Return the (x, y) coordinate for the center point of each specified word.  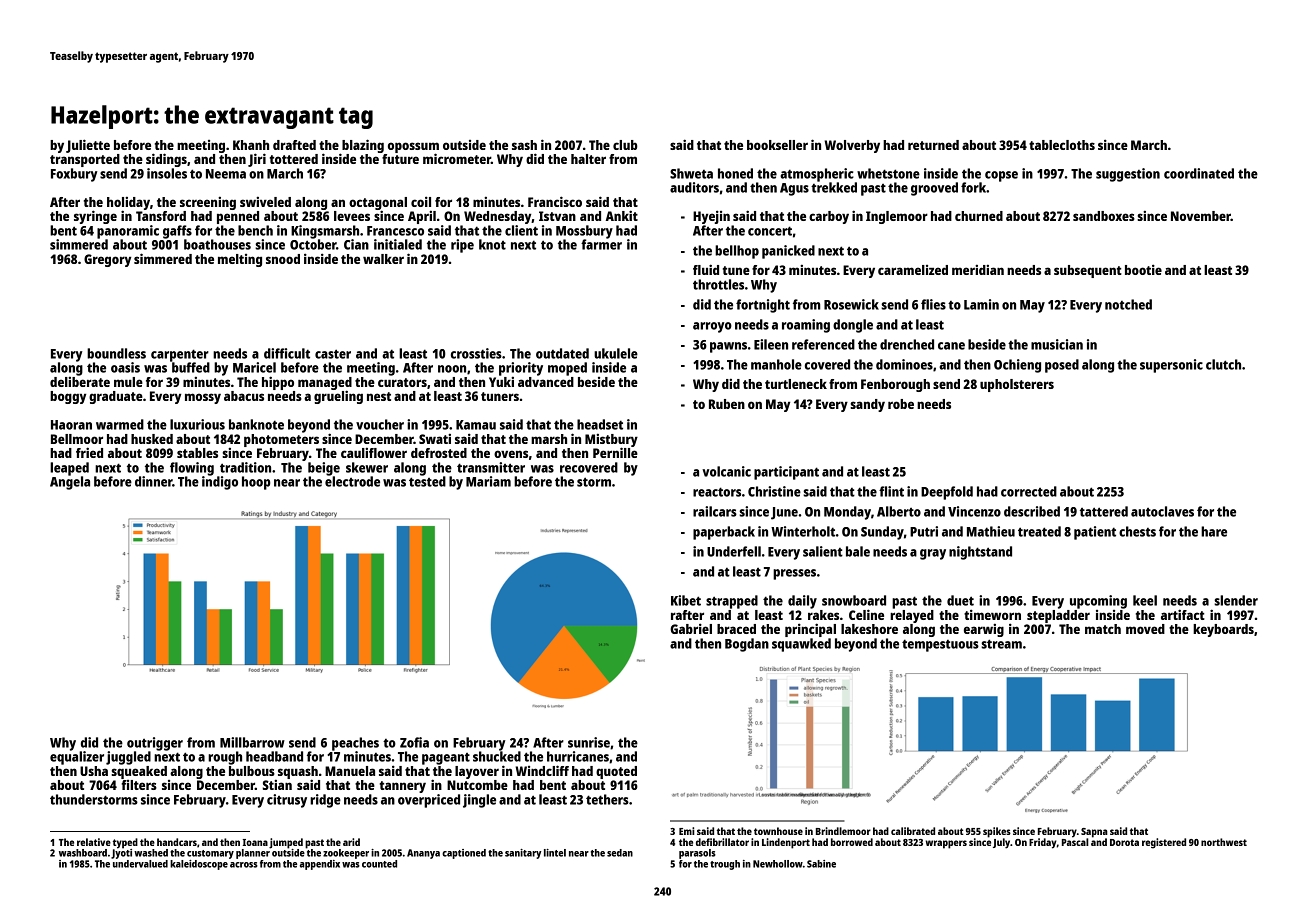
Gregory (107, 260)
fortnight (763, 306)
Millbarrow (252, 742)
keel (1145, 600)
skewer (367, 467)
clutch (1223, 364)
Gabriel (691, 628)
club (625, 145)
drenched (907, 344)
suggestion (1128, 175)
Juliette (88, 146)
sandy (867, 405)
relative (94, 842)
